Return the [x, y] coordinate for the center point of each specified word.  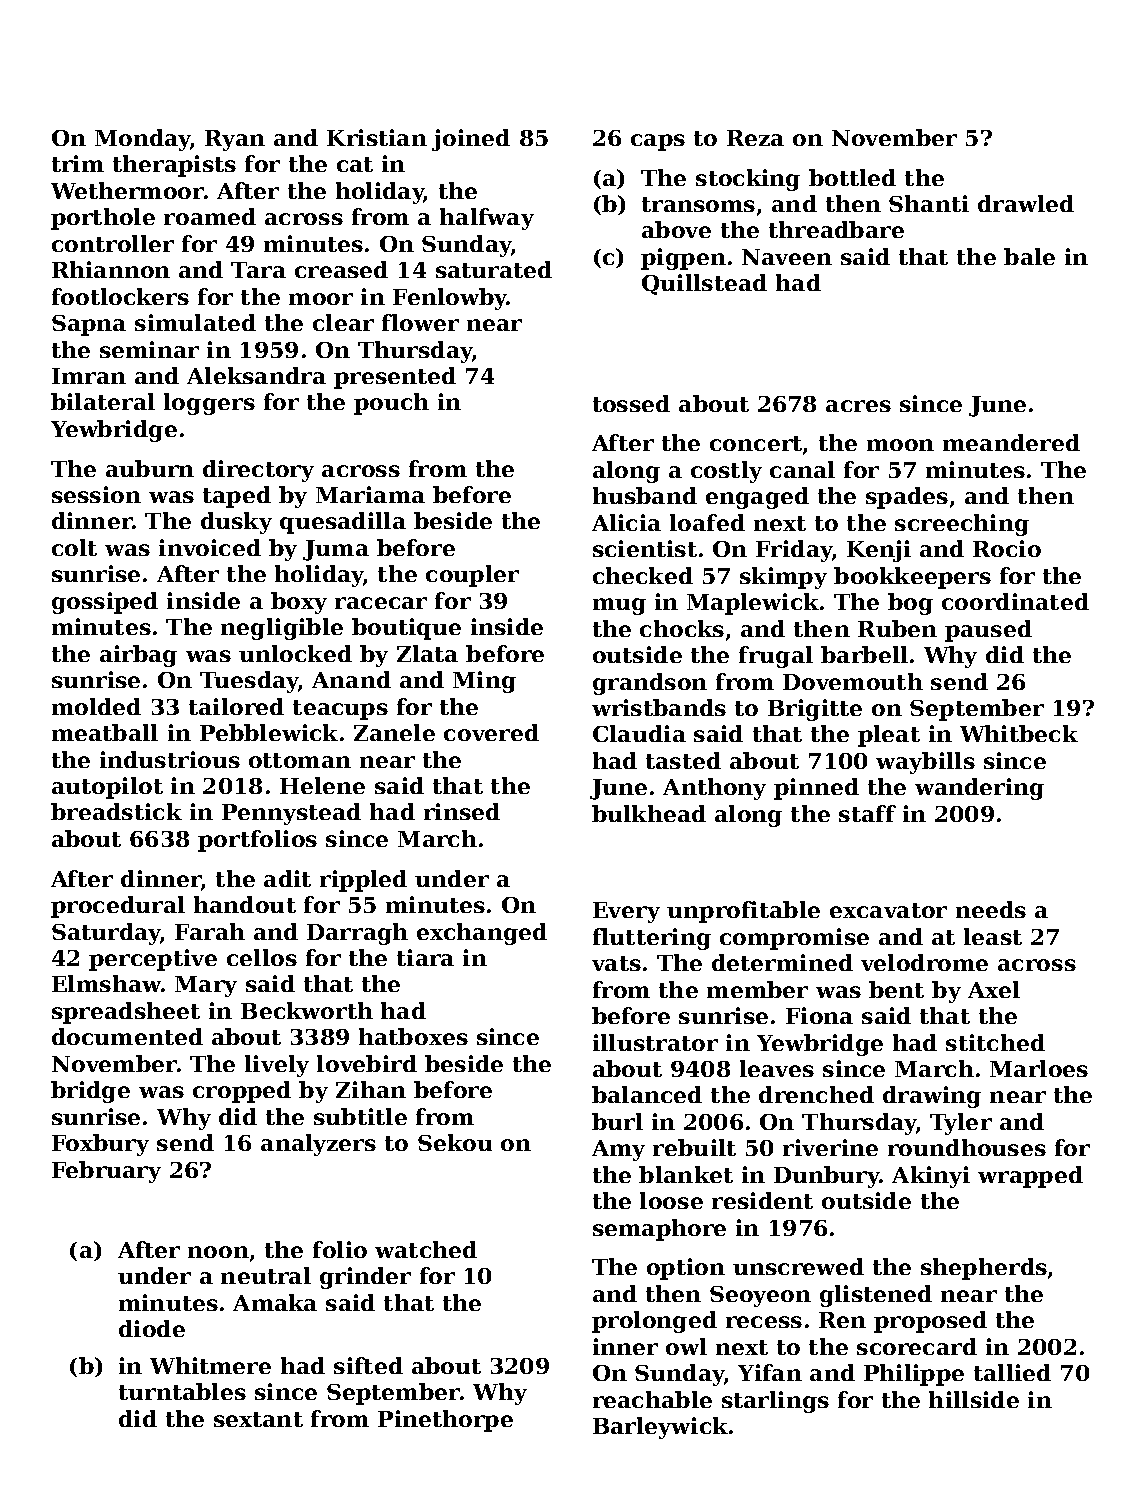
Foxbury [100, 1145]
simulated [195, 322]
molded [96, 706]
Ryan [235, 140]
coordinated [1015, 601]
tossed [631, 403]
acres [858, 406]
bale [1029, 256]
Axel [994, 989]
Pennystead [291, 814]
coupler [472, 576]
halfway [487, 219]
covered [491, 732]
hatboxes [413, 1036]
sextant [258, 1419]
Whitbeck [1019, 733]
